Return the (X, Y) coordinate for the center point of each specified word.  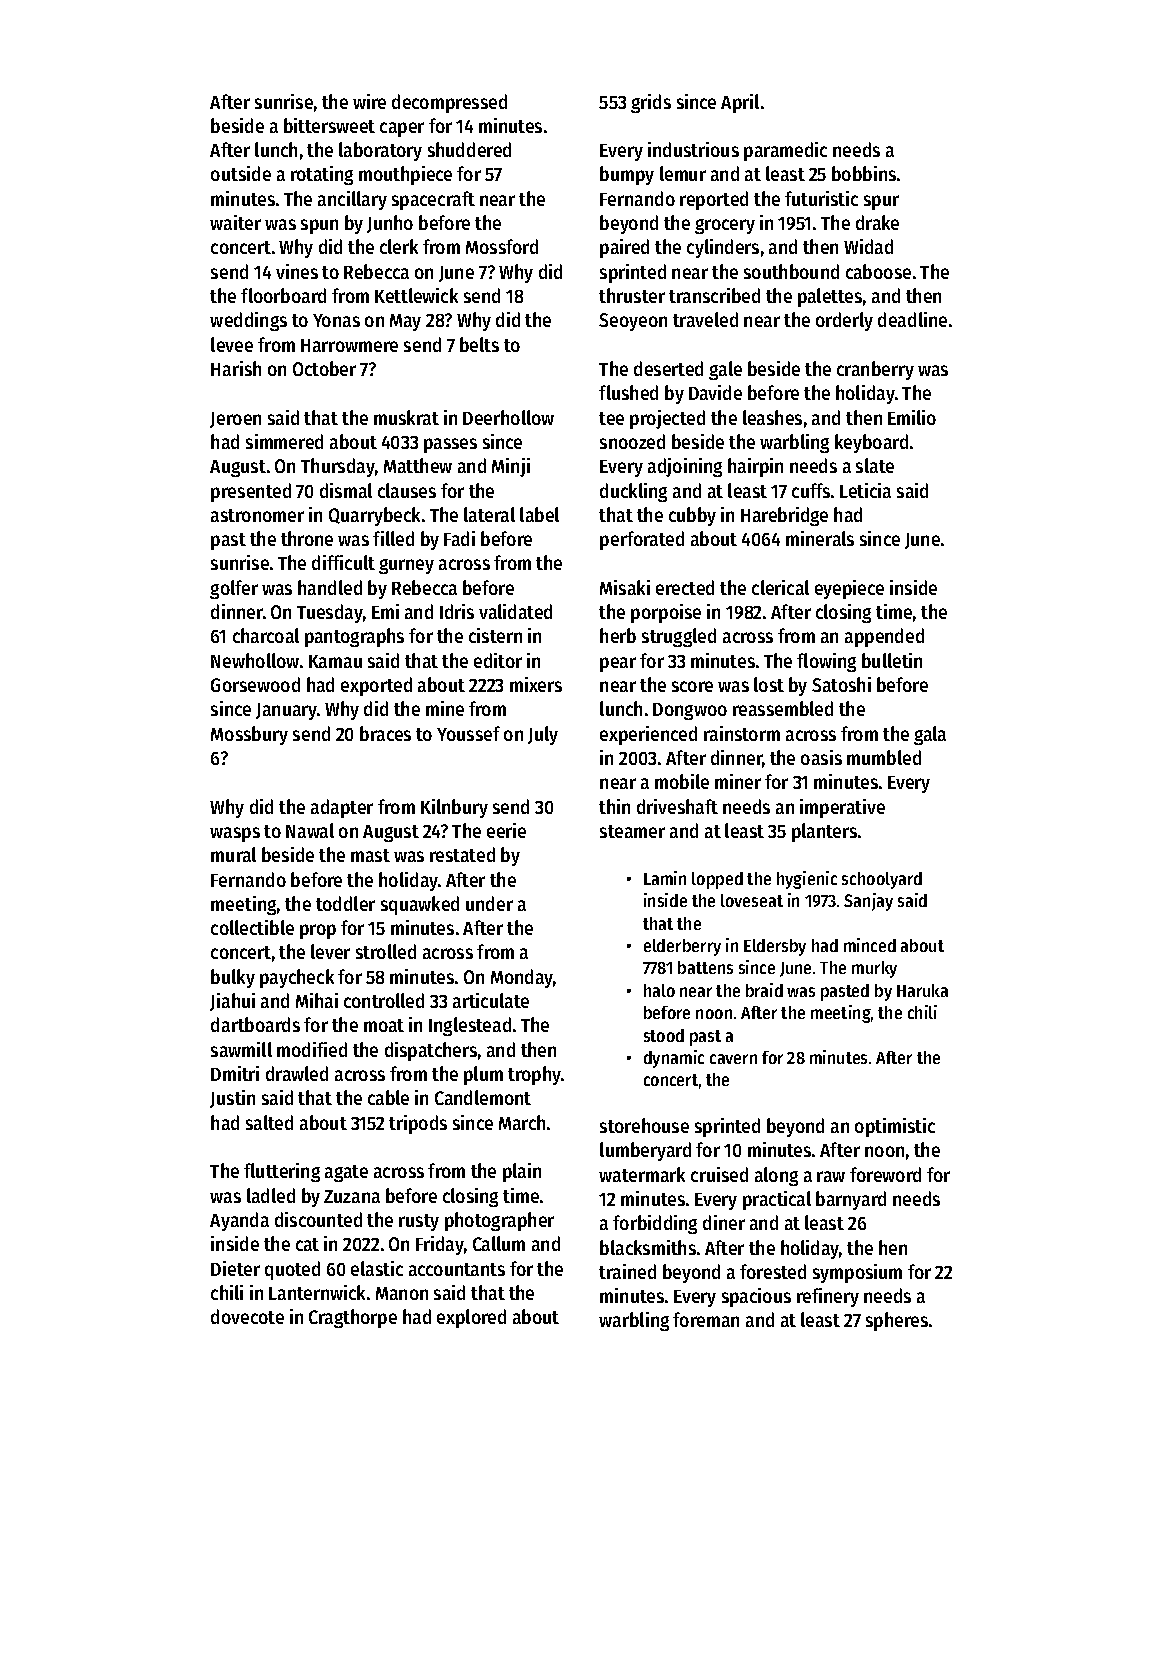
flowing (826, 662)
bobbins (864, 173)
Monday (522, 978)
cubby (692, 516)
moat (384, 1025)
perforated (642, 540)
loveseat (752, 900)
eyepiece (849, 589)
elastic (377, 1268)
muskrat (406, 417)
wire (369, 101)
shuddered (469, 149)
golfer (234, 589)
